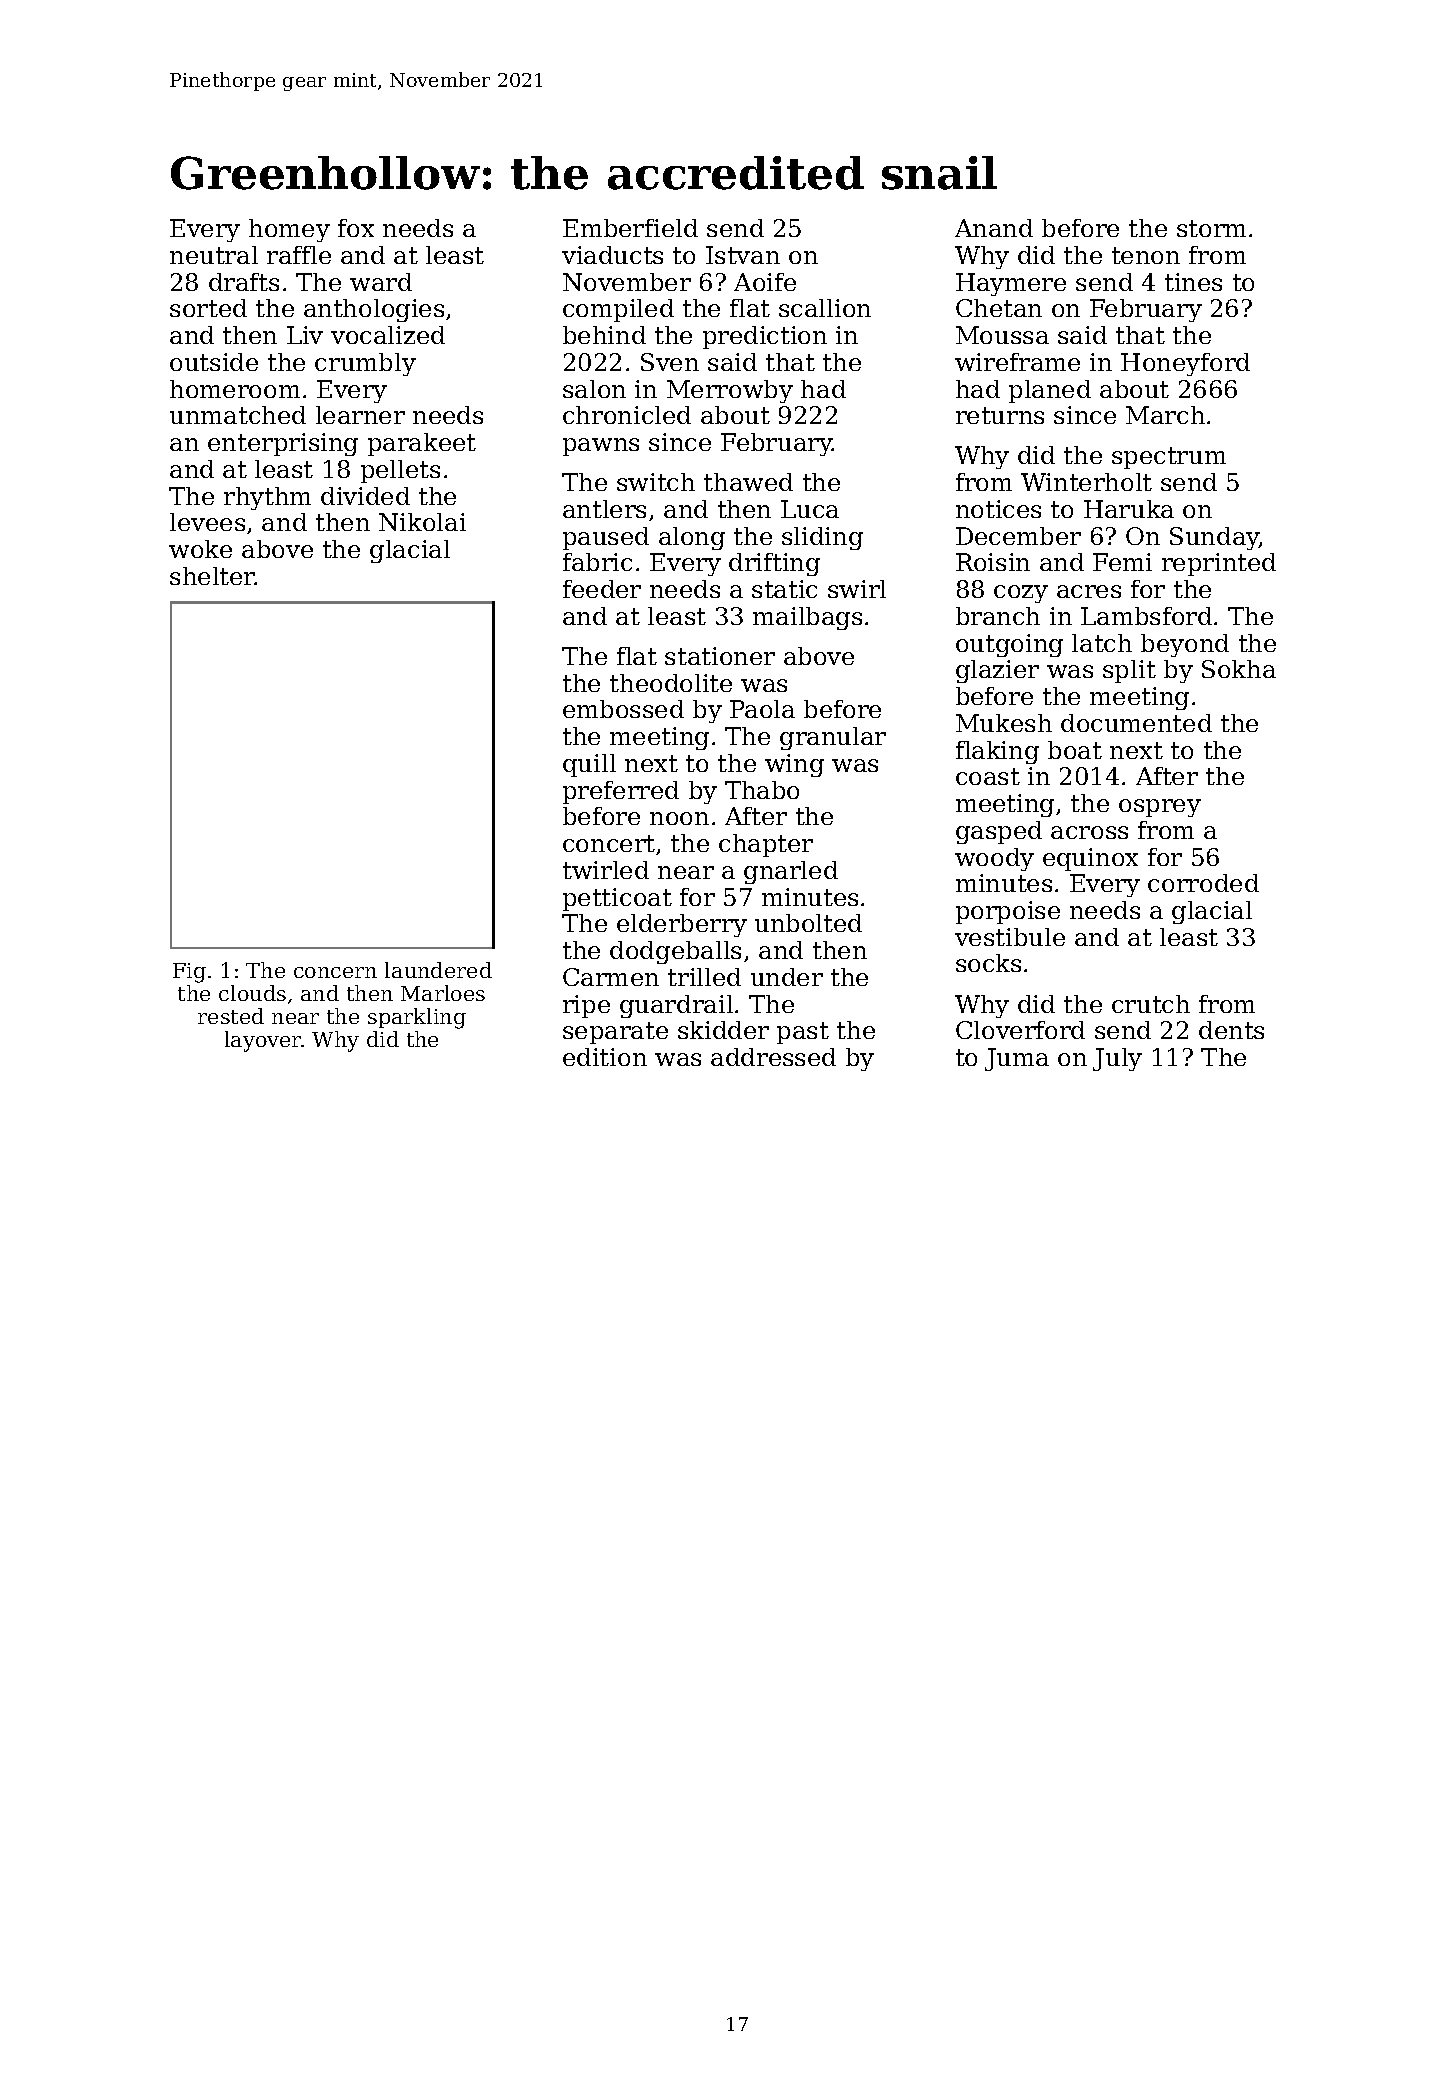 The image size is (1450, 2100). What do you see at coordinates (305, 335) in the document?
I see `Liv` at bounding box center [305, 335].
